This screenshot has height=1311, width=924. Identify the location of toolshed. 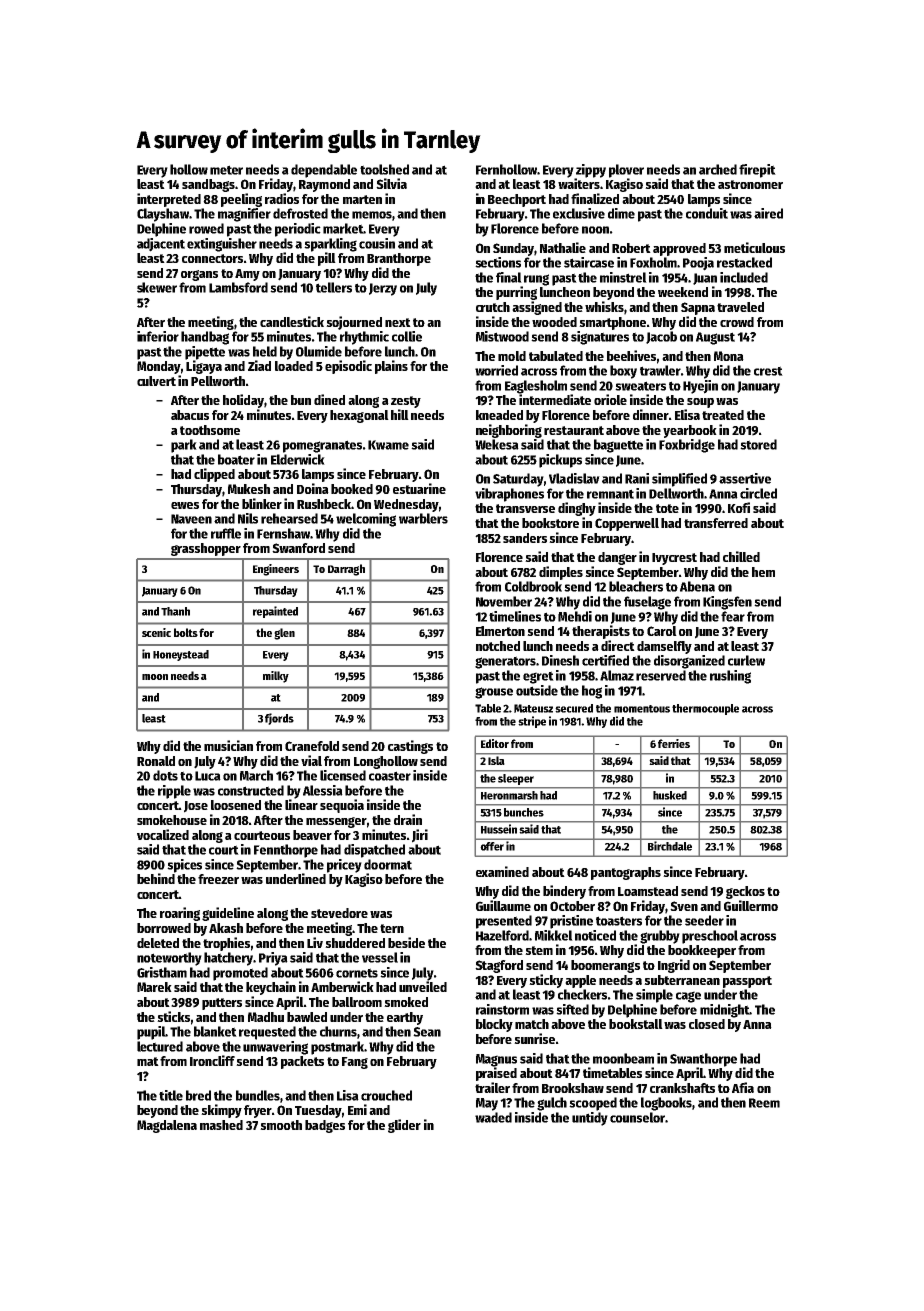
(384, 169).
